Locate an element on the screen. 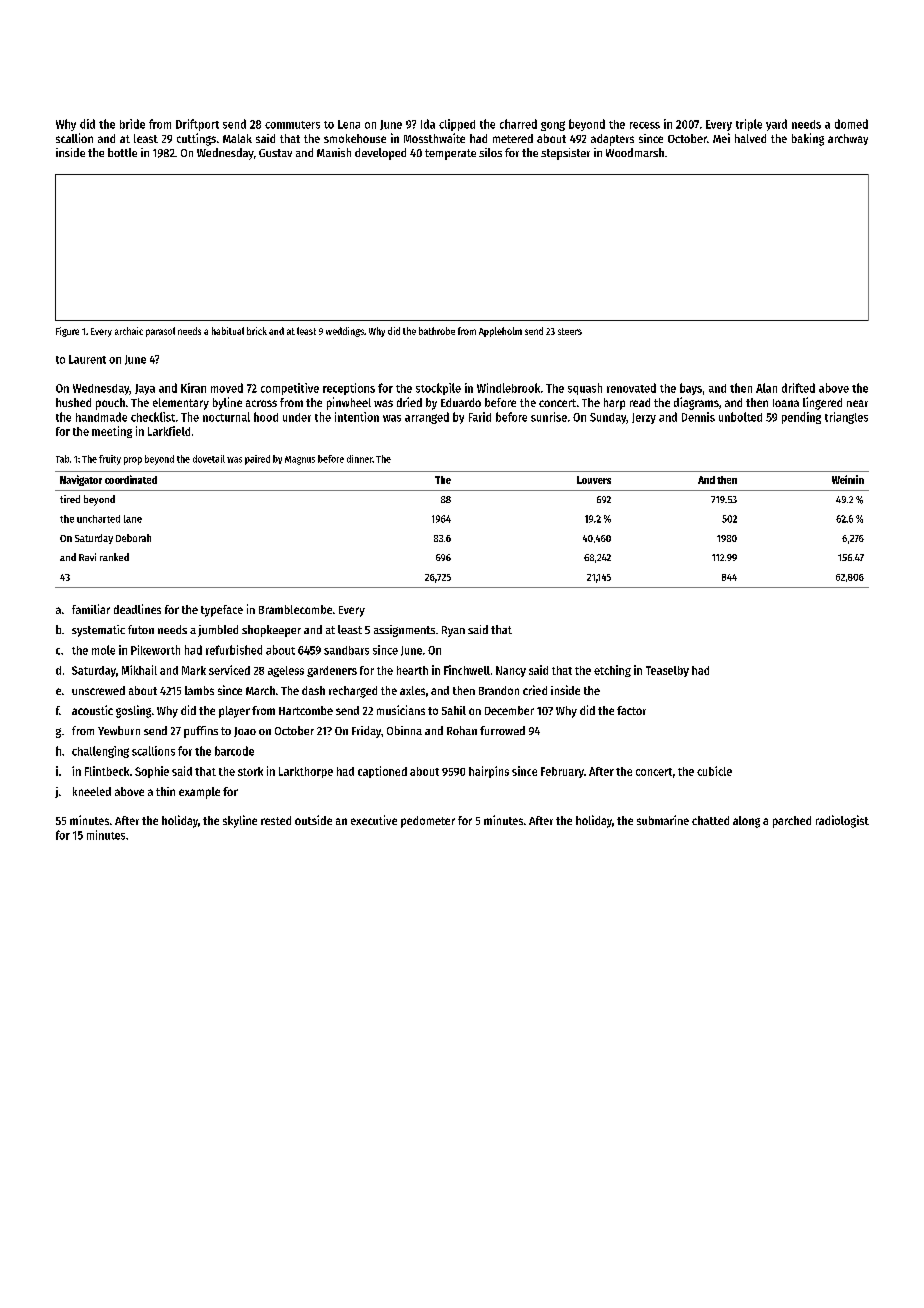 This screenshot has height=1308, width=924. drifted is located at coordinates (798, 388).
